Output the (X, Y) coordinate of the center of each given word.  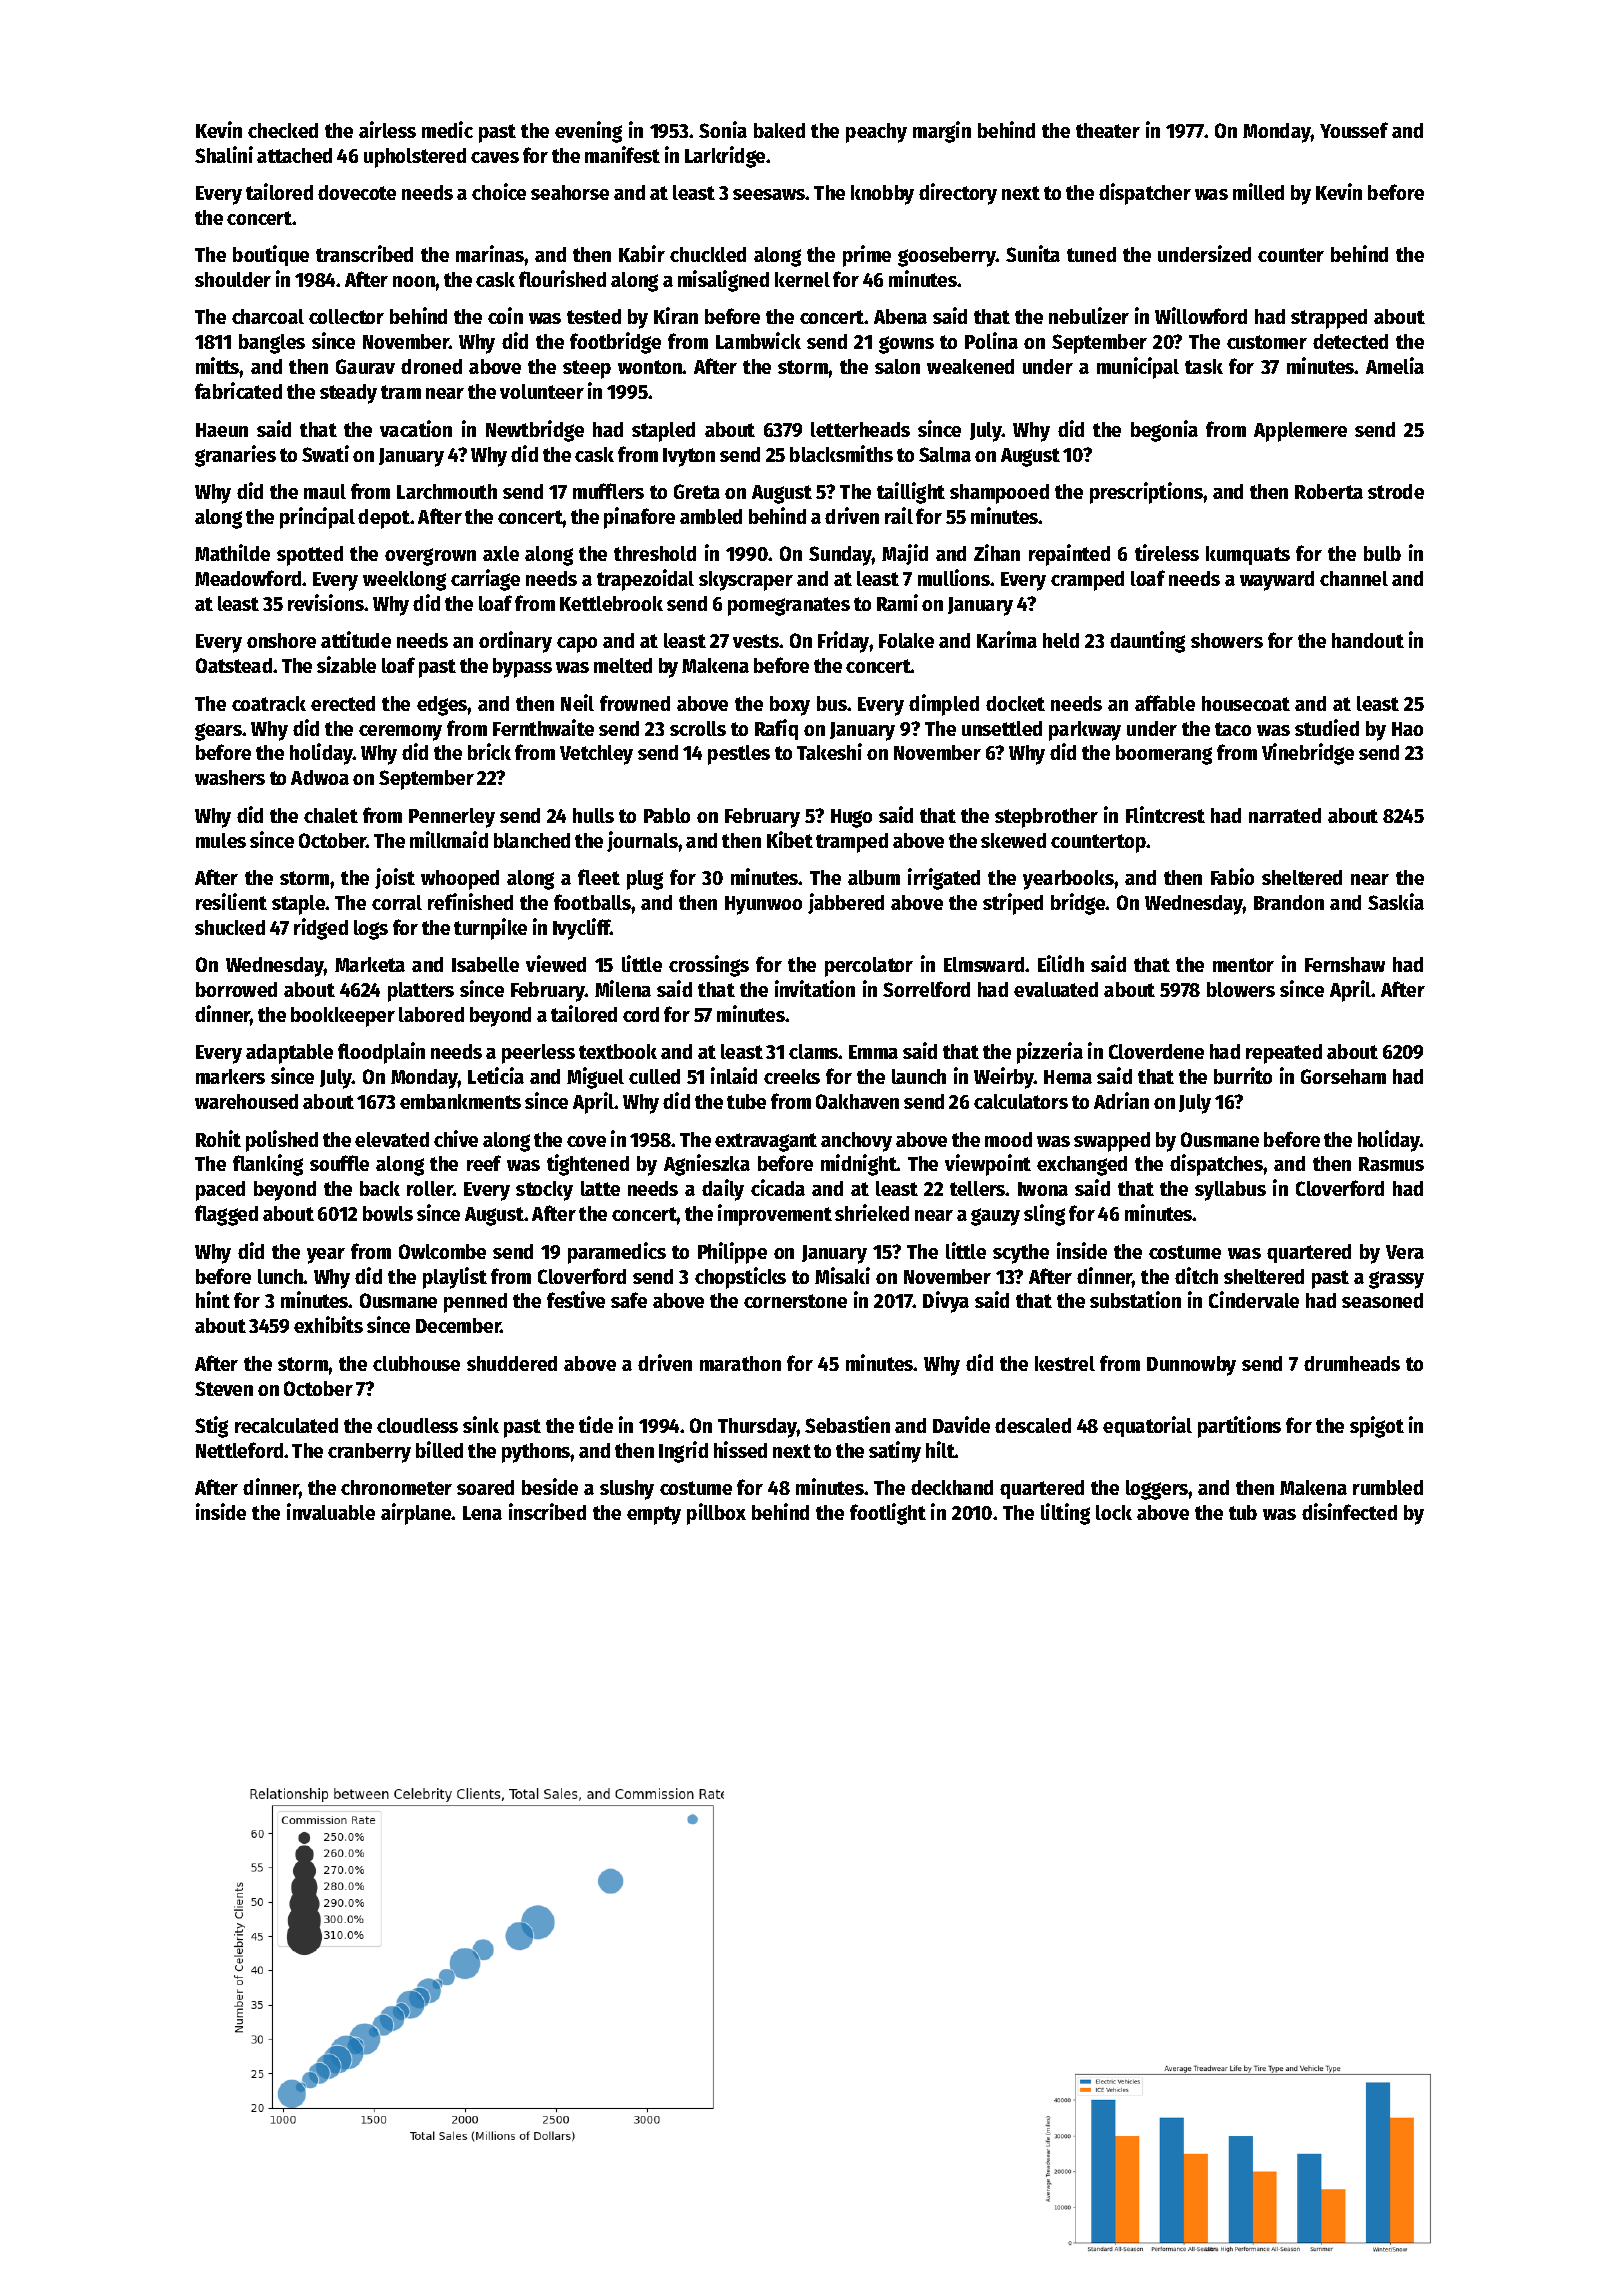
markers (230, 1076)
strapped (1329, 319)
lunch (281, 1276)
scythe (1021, 1254)
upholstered (415, 158)
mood (1008, 1139)
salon (897, 366)
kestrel (1065, 1363)
